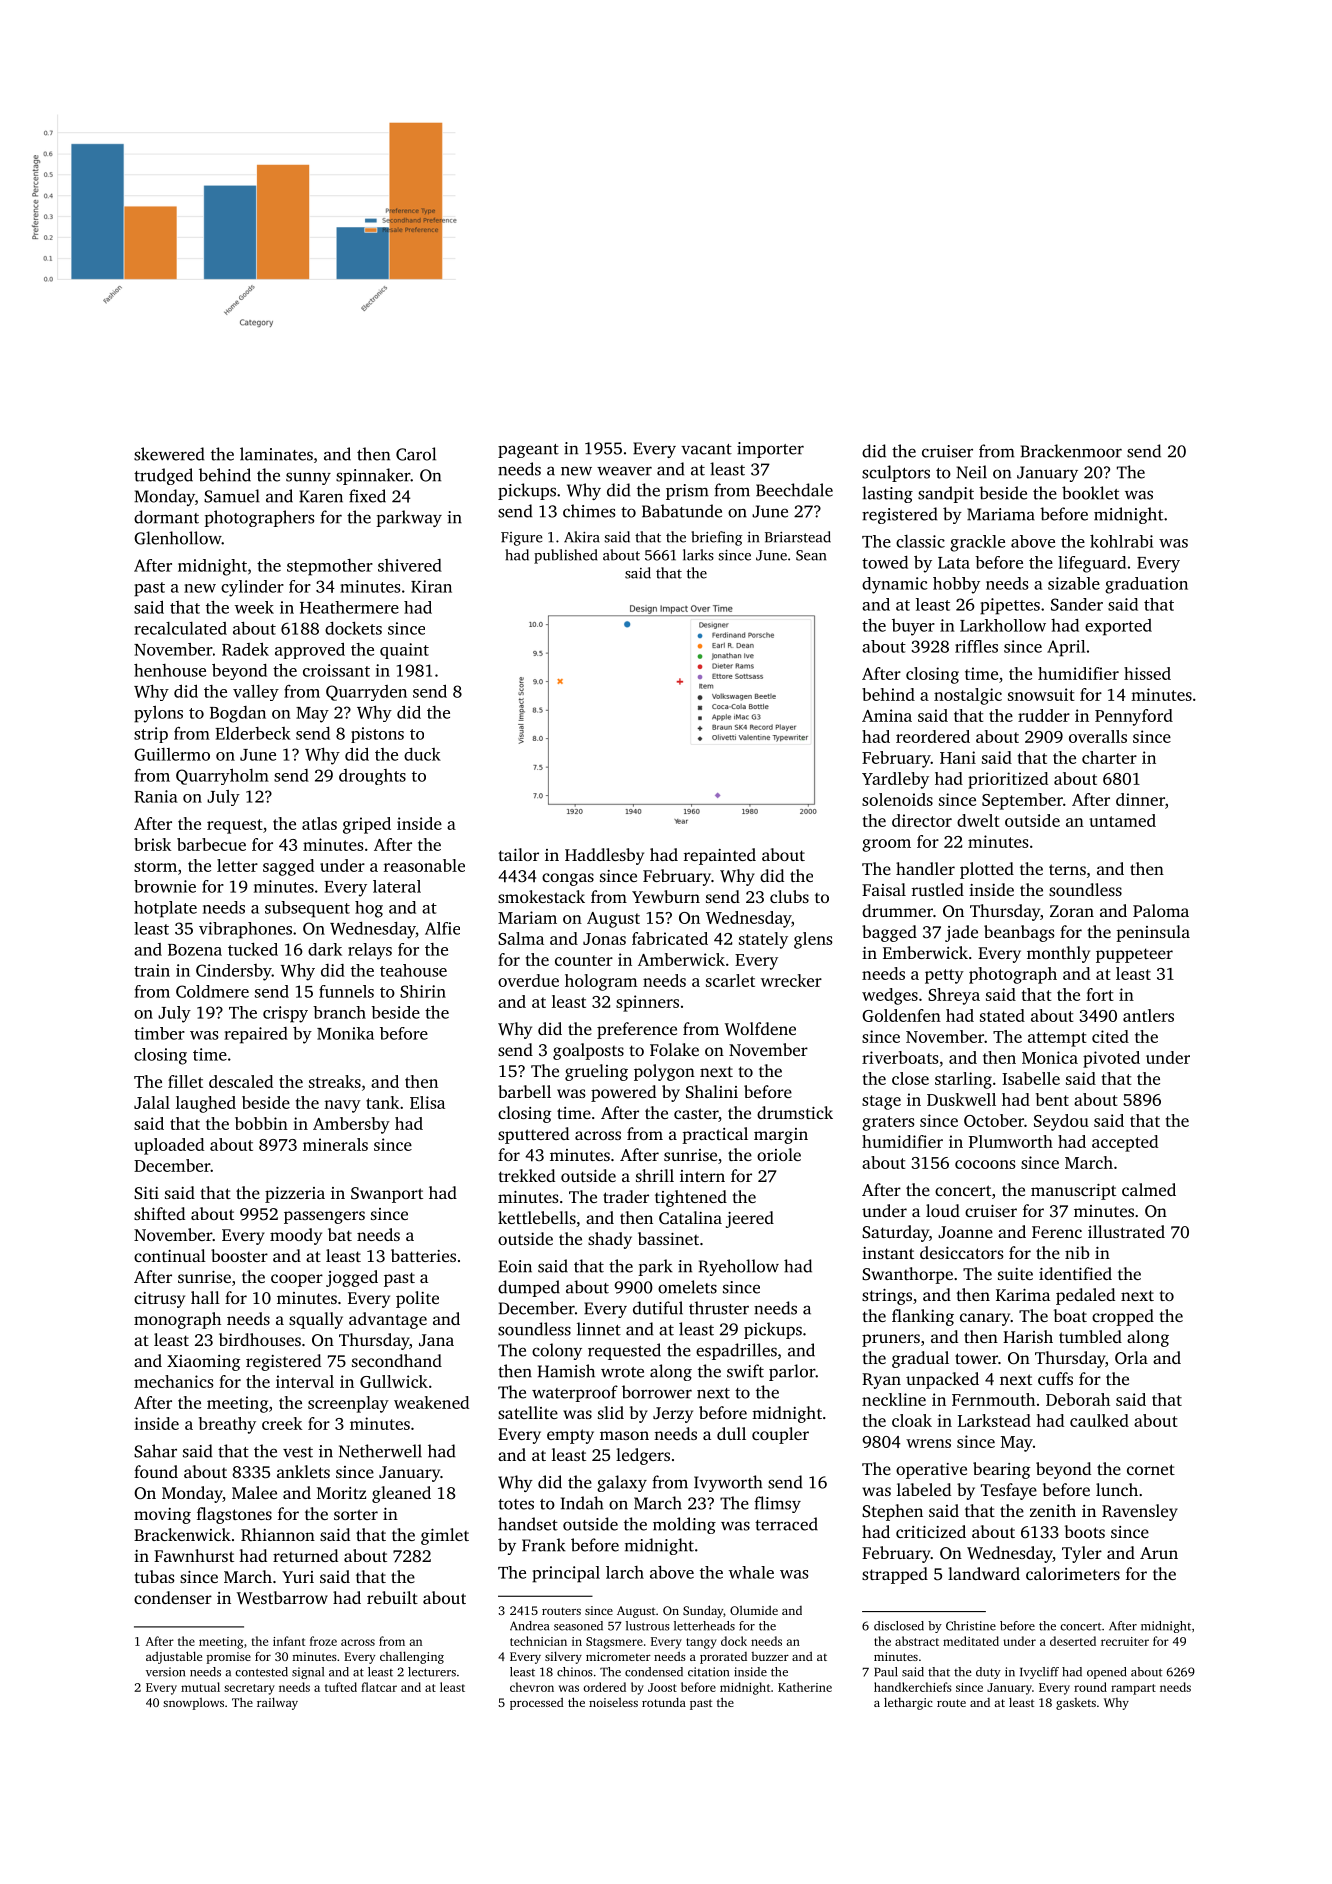 The width and height of the page is (1332, 1884). Describe the element at coordinates (811, 555) in the page. I see `Sean` at that location.
